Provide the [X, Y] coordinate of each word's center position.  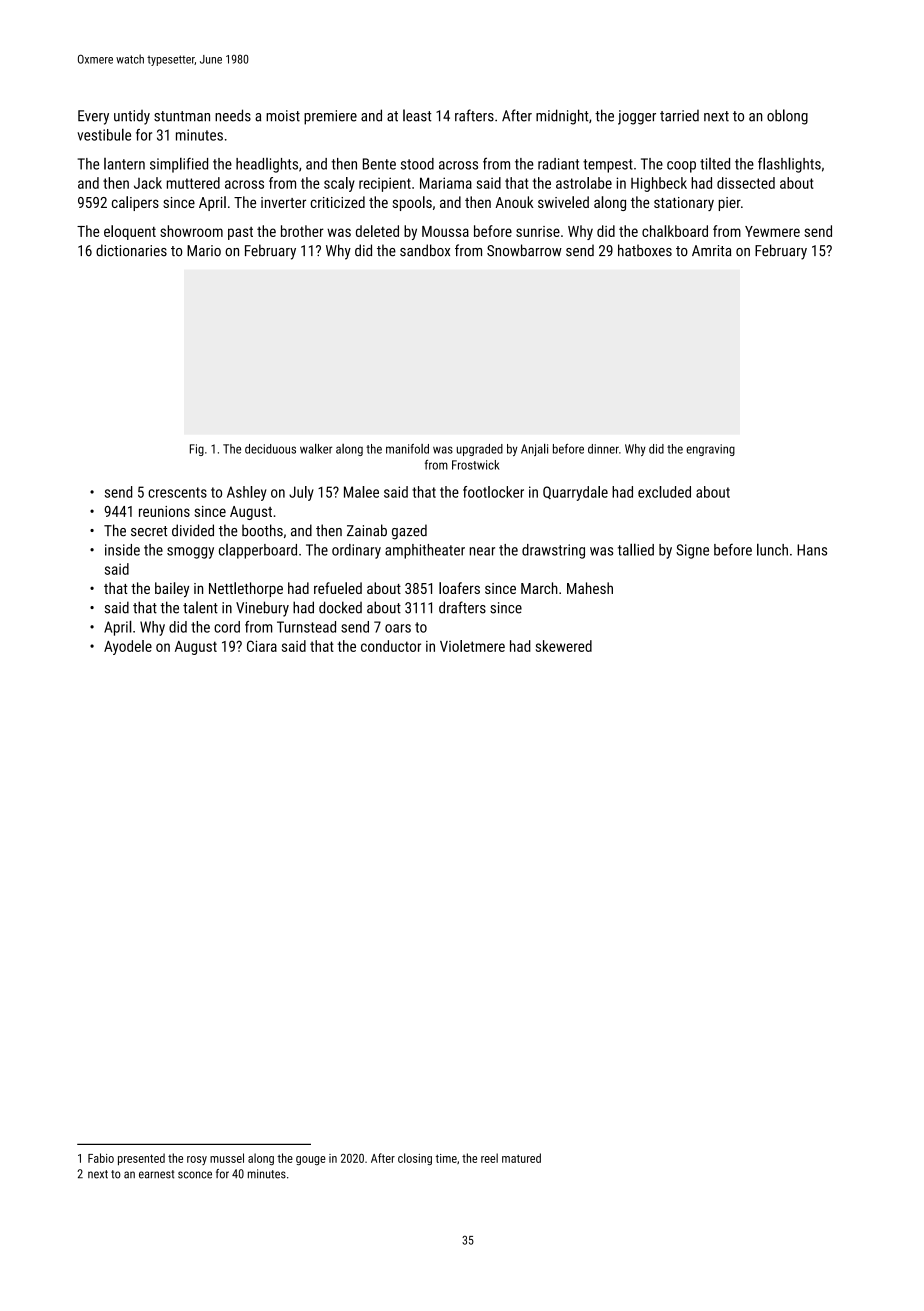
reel [489, 1158]
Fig [197, 450]
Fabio [101, 1158]
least [417, 115]
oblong [787, 117]
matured [521, 1158]
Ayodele [128, 647]
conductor [391, 646]
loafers [459, 588]
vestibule [104, 134]
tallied [636, 549]
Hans [812, 550]
